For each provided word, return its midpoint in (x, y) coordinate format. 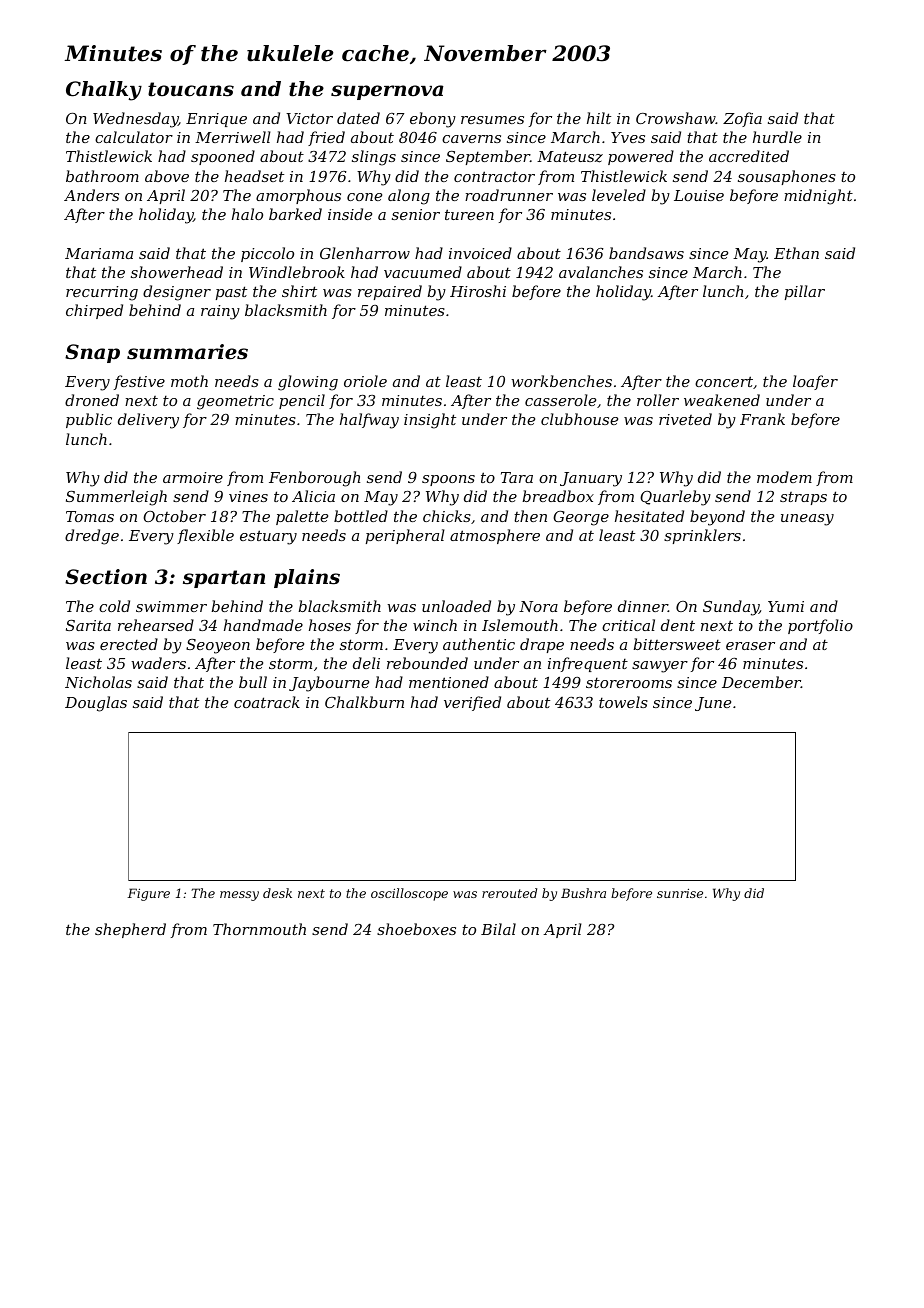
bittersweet (677, 644)
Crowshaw (676, 118)
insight (430, 421)
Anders (91, 195)
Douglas (96, 704)
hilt (599, 118)
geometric (235, 402)
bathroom (102, 176)
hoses (330, 625)
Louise (699, 195)
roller (658, 400)
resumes (492, 120)
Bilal (498, 929)
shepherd (130, 930)
